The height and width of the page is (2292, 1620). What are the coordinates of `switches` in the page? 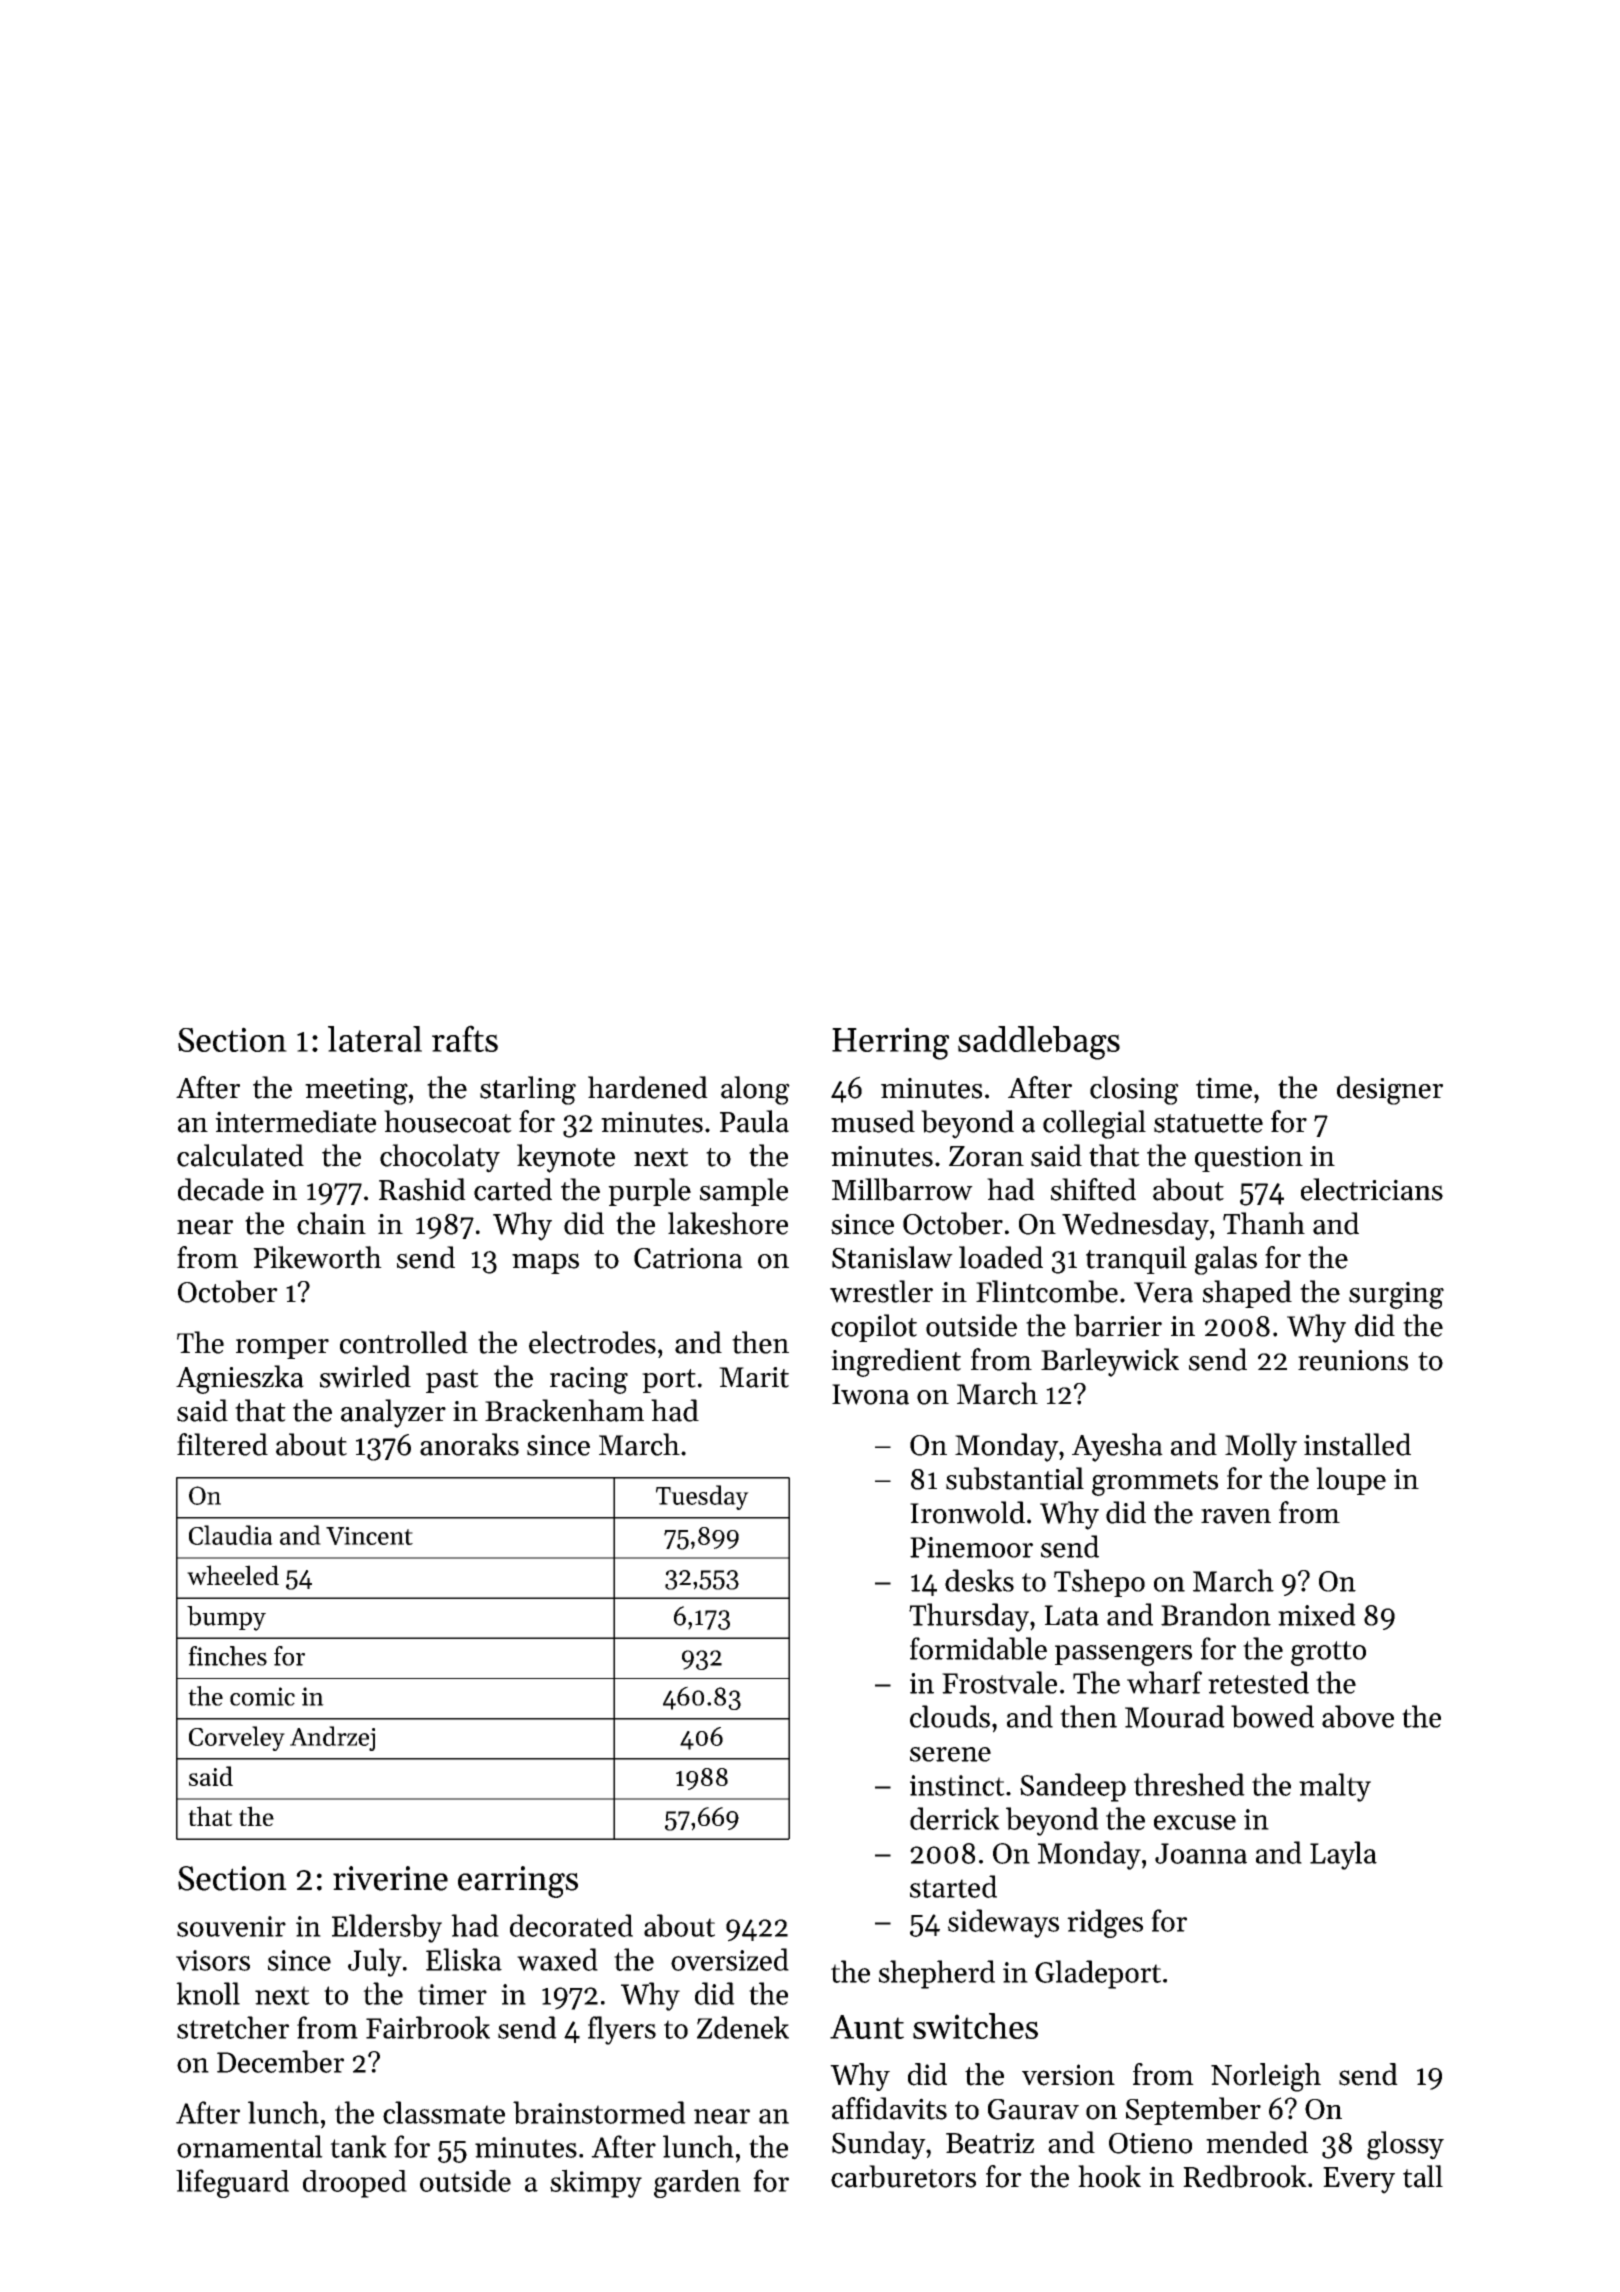 It's located at (975, 2026).
